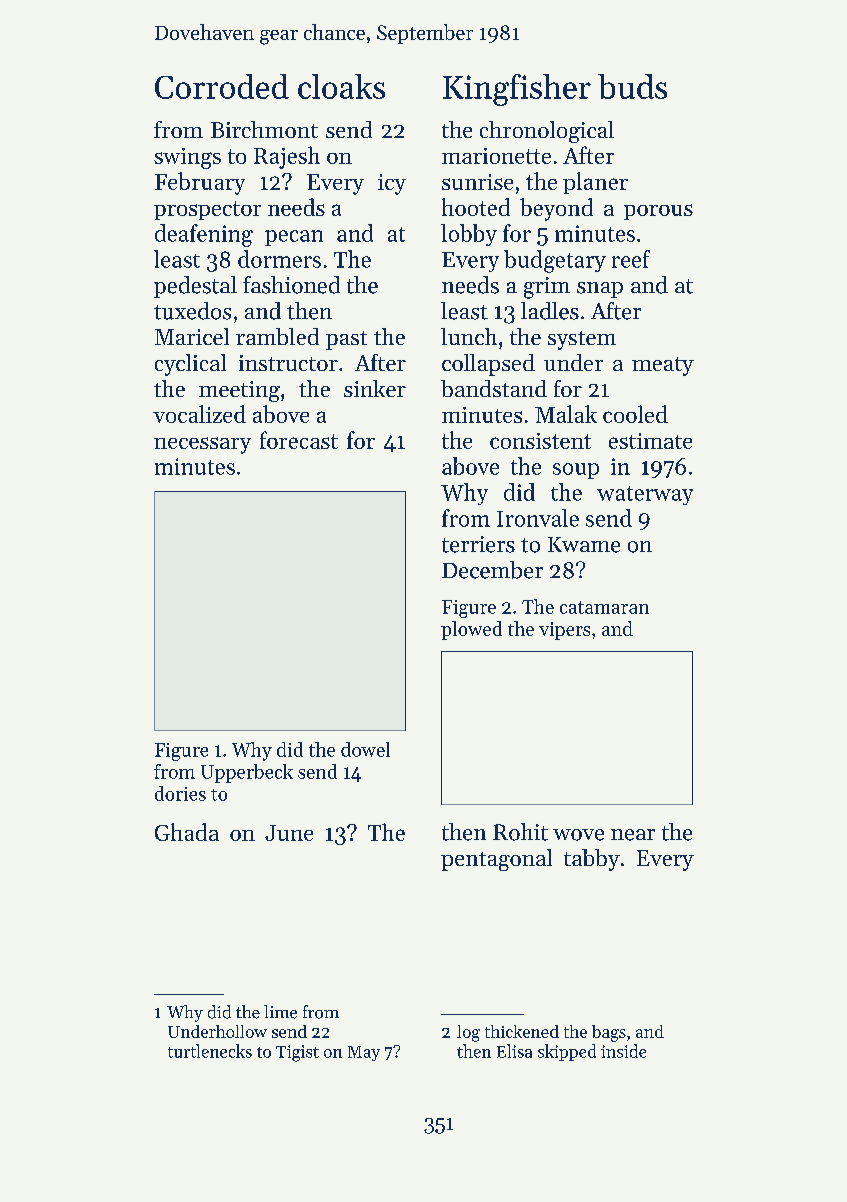 The width and height of the screenshot is (847, 1202). I want to click on plowed, so click(471, 630).
